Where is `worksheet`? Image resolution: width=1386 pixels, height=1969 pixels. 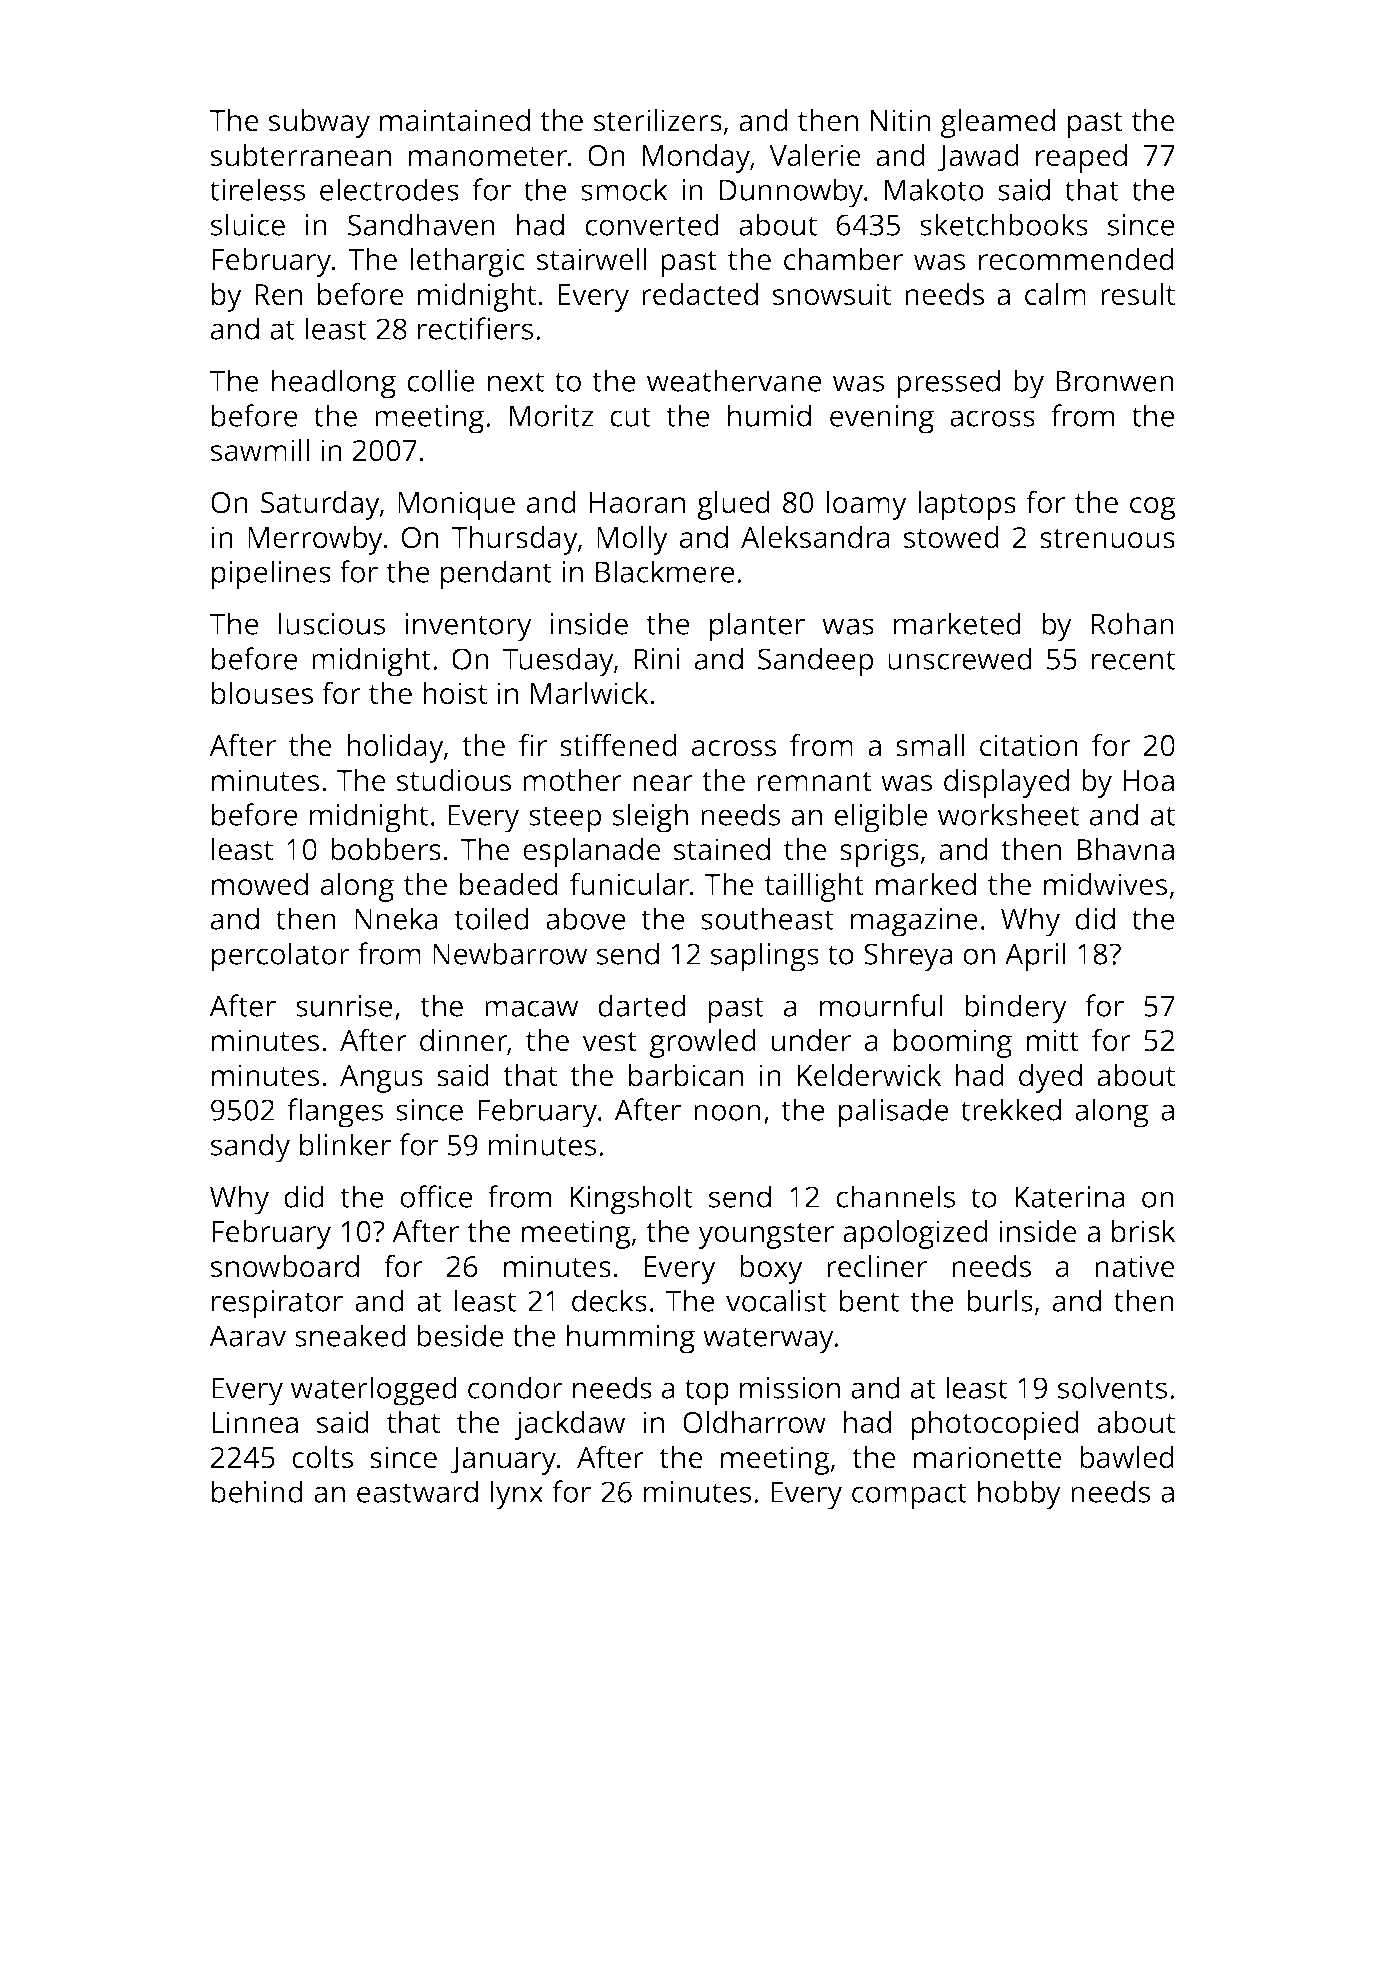 worksheet is located at coordinates (1008, 814).
